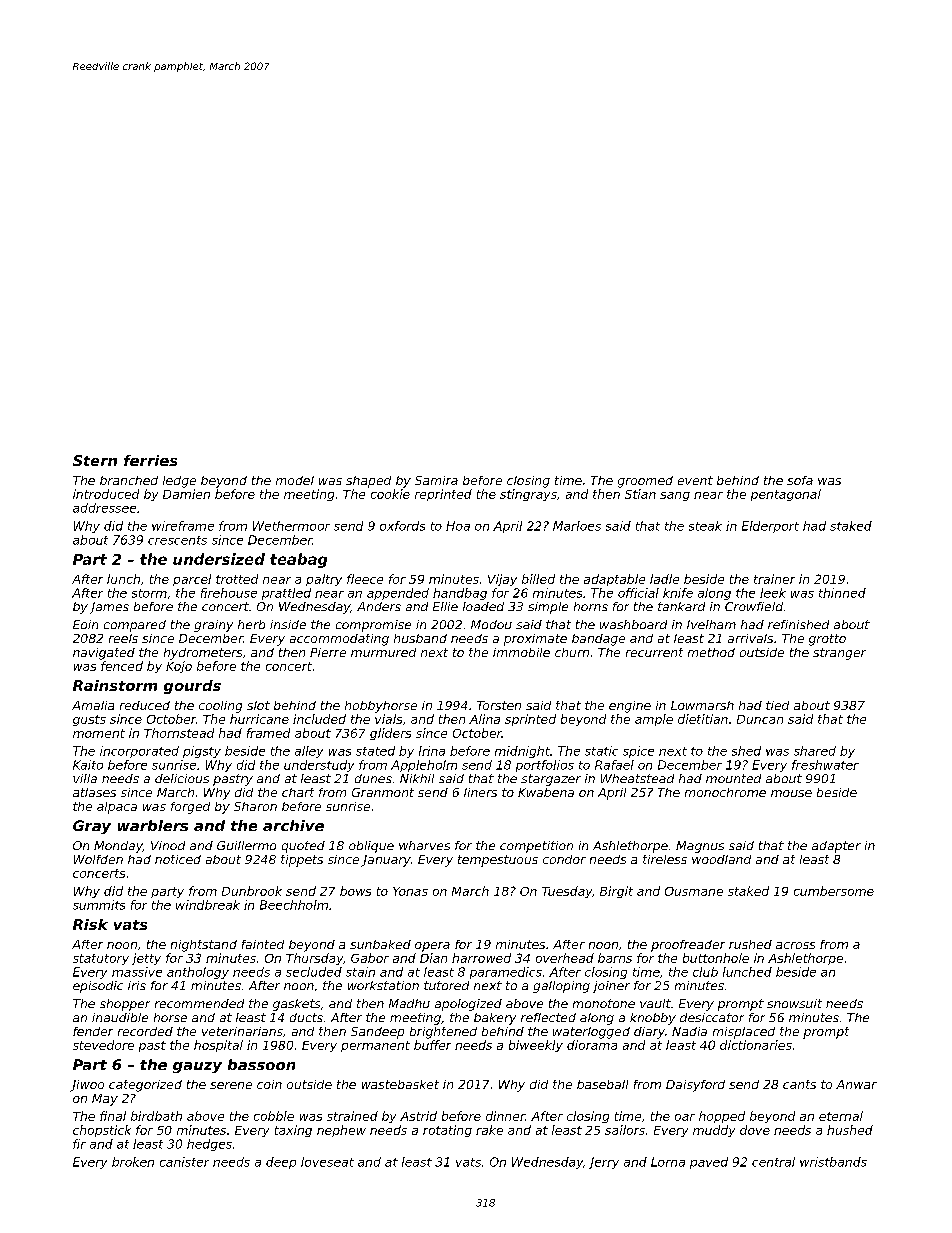  What do you see at coordinates (443, 495) in the document?
I see `reprinted` at bounding box center [443, 495].
